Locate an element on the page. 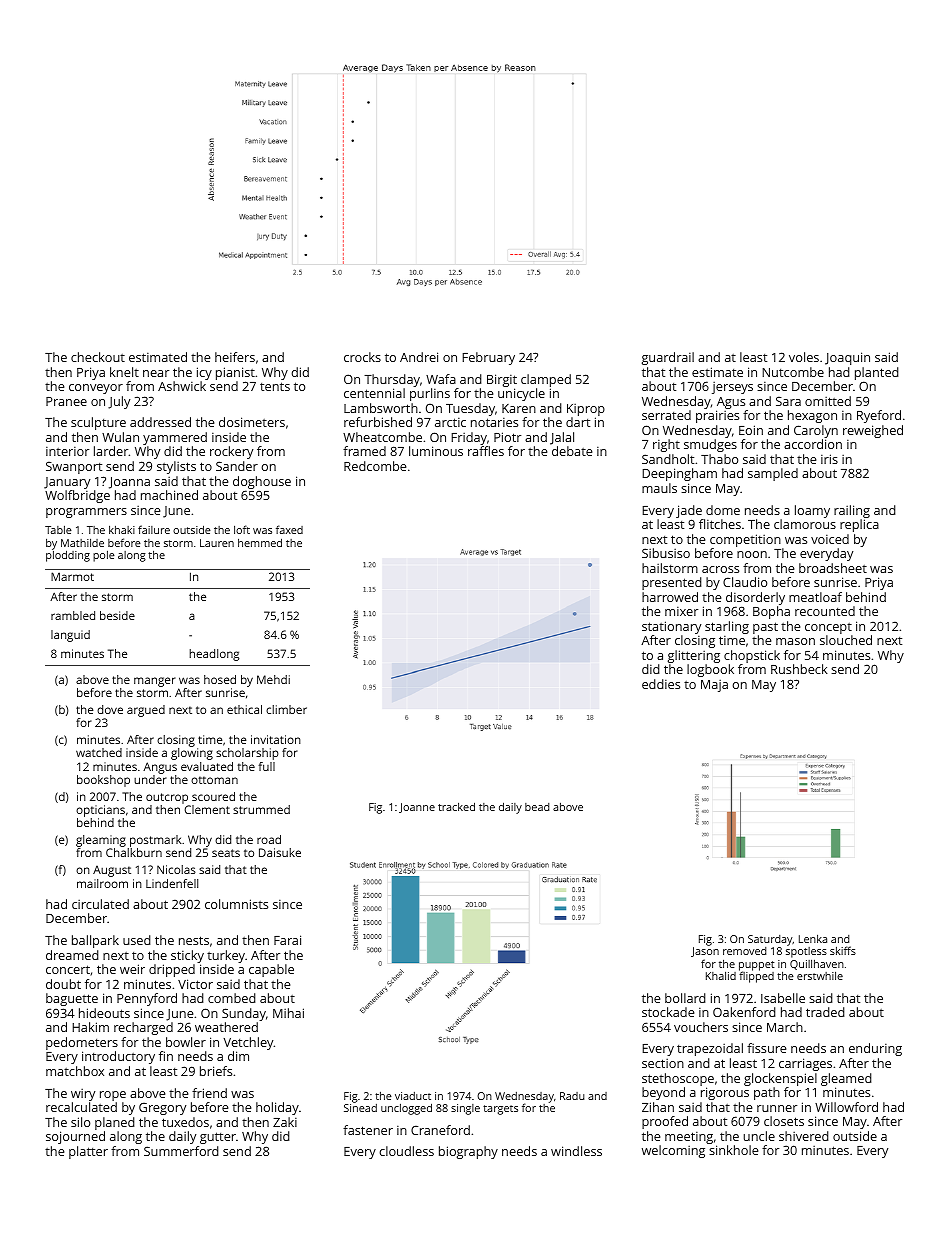 The width and height of the image is (952, 1233). bead is located at coordinates (537, 807).
